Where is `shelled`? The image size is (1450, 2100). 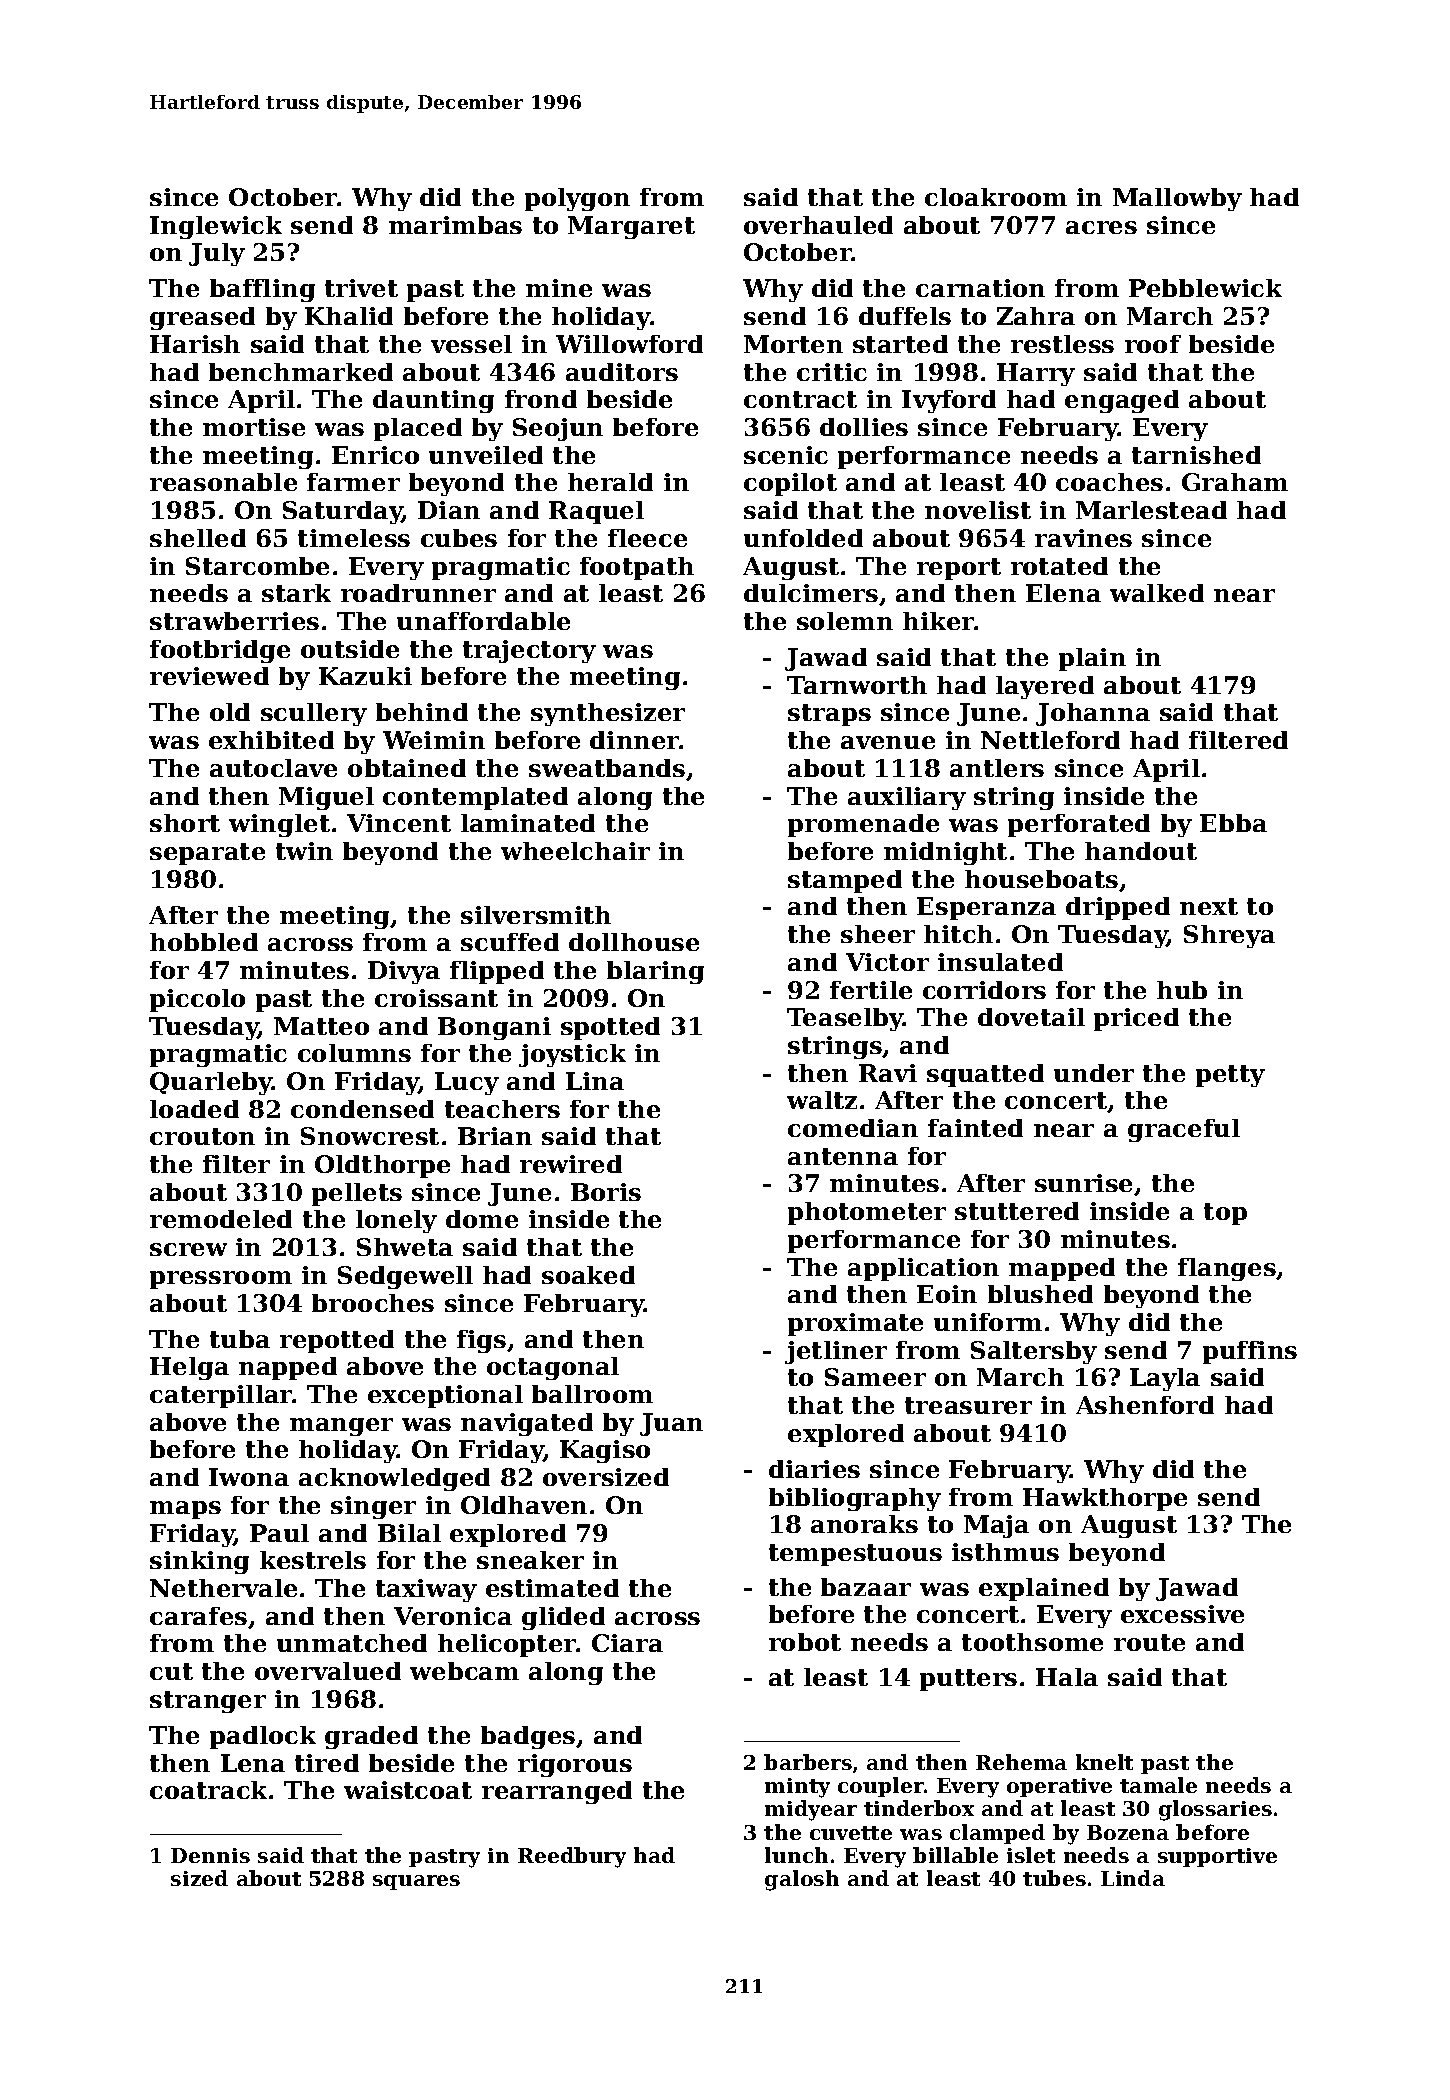
shelled is located at coordinates (198, 538).
